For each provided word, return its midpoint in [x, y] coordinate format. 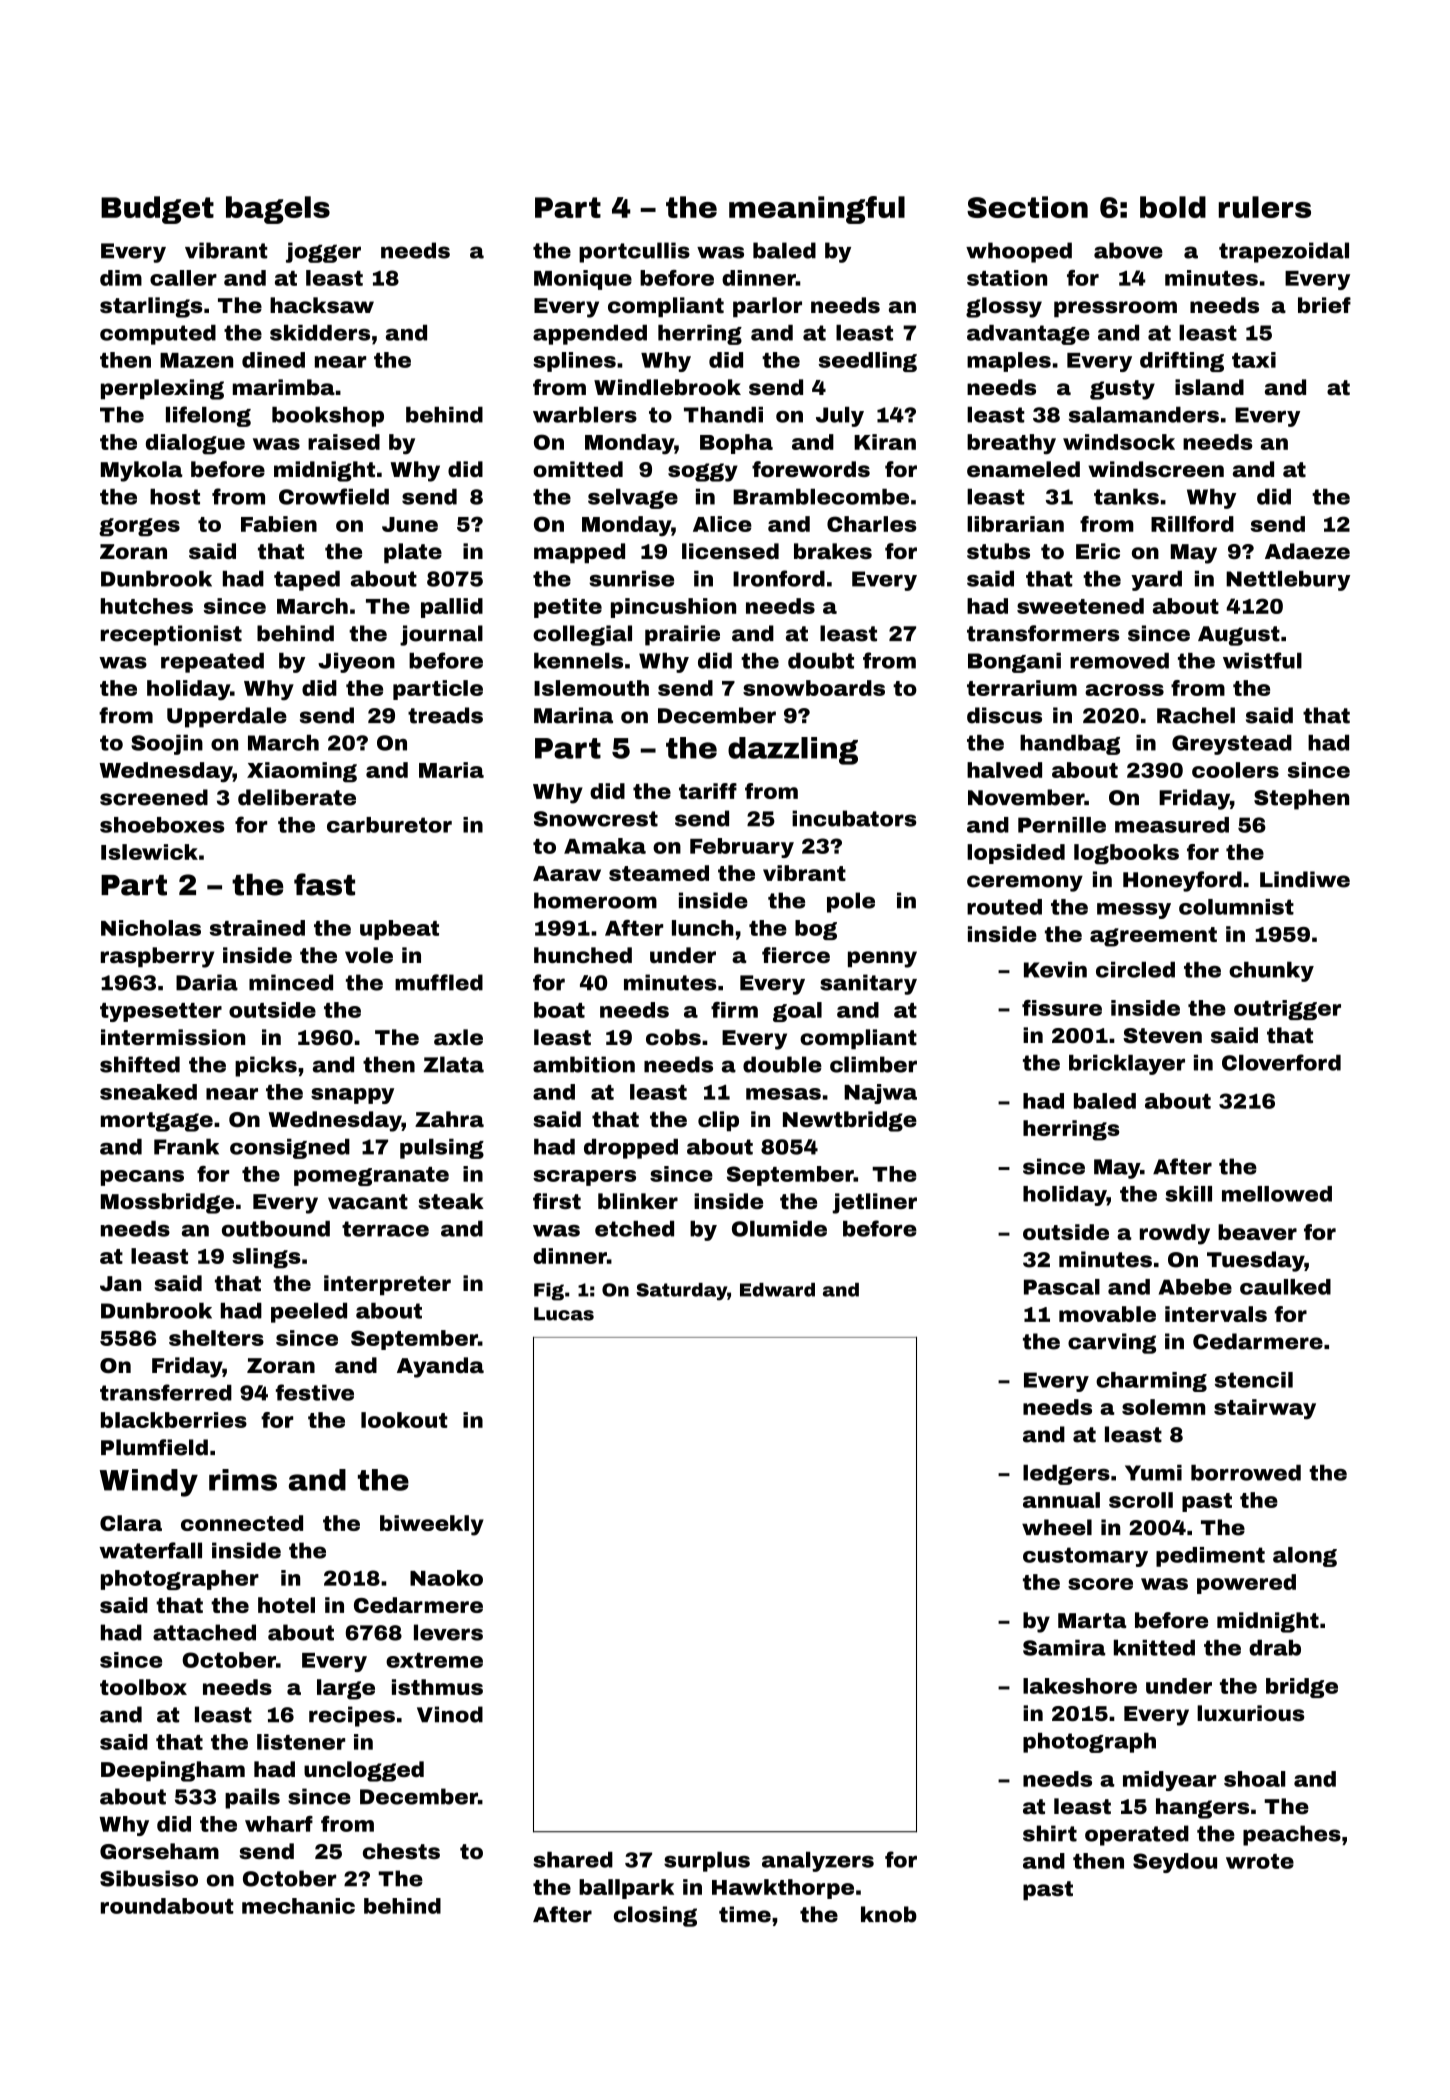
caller [183, 278]
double [782, 1064]
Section [1027, 207]
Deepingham [173, 1771]
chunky [1271, 971]
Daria [207, 982]
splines [574, 362]
